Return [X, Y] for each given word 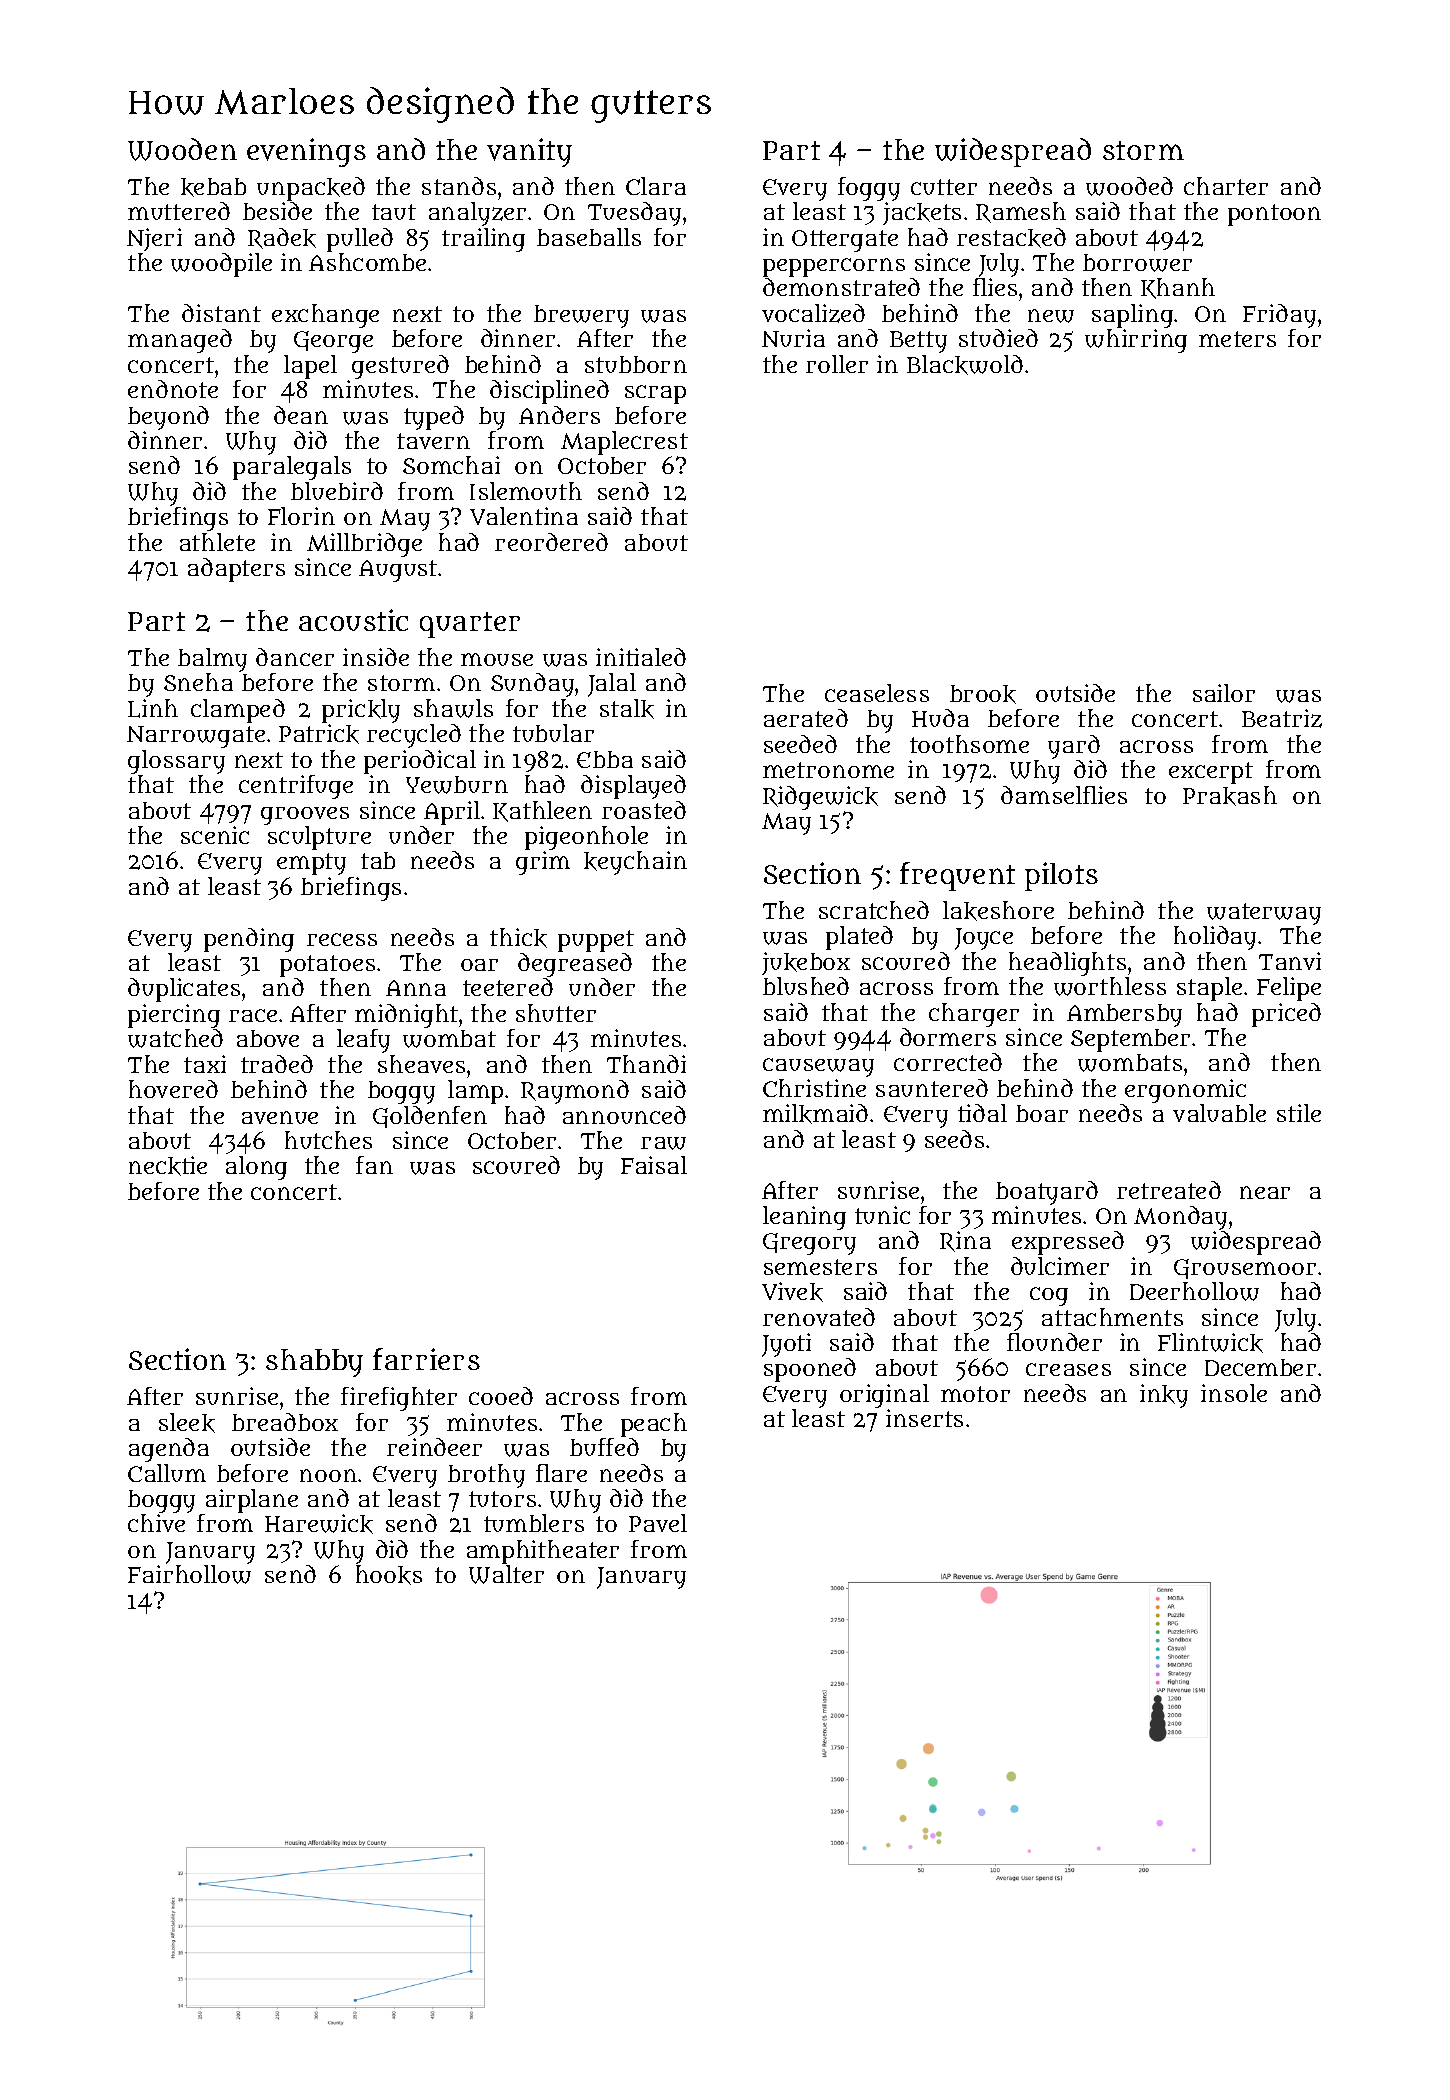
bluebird [337, 491]
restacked [1011, 238]
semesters [820, 1267]
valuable [1219, 1113]
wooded [1129, 186]
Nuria [793, 338]
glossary [176, 762]
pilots [1061, 876]
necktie [168, 1166]
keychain [635, 863]
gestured [400, 367]
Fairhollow [189, 1574]
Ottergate [845, 241]
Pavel [658, 1523]
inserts [924, 1418]
